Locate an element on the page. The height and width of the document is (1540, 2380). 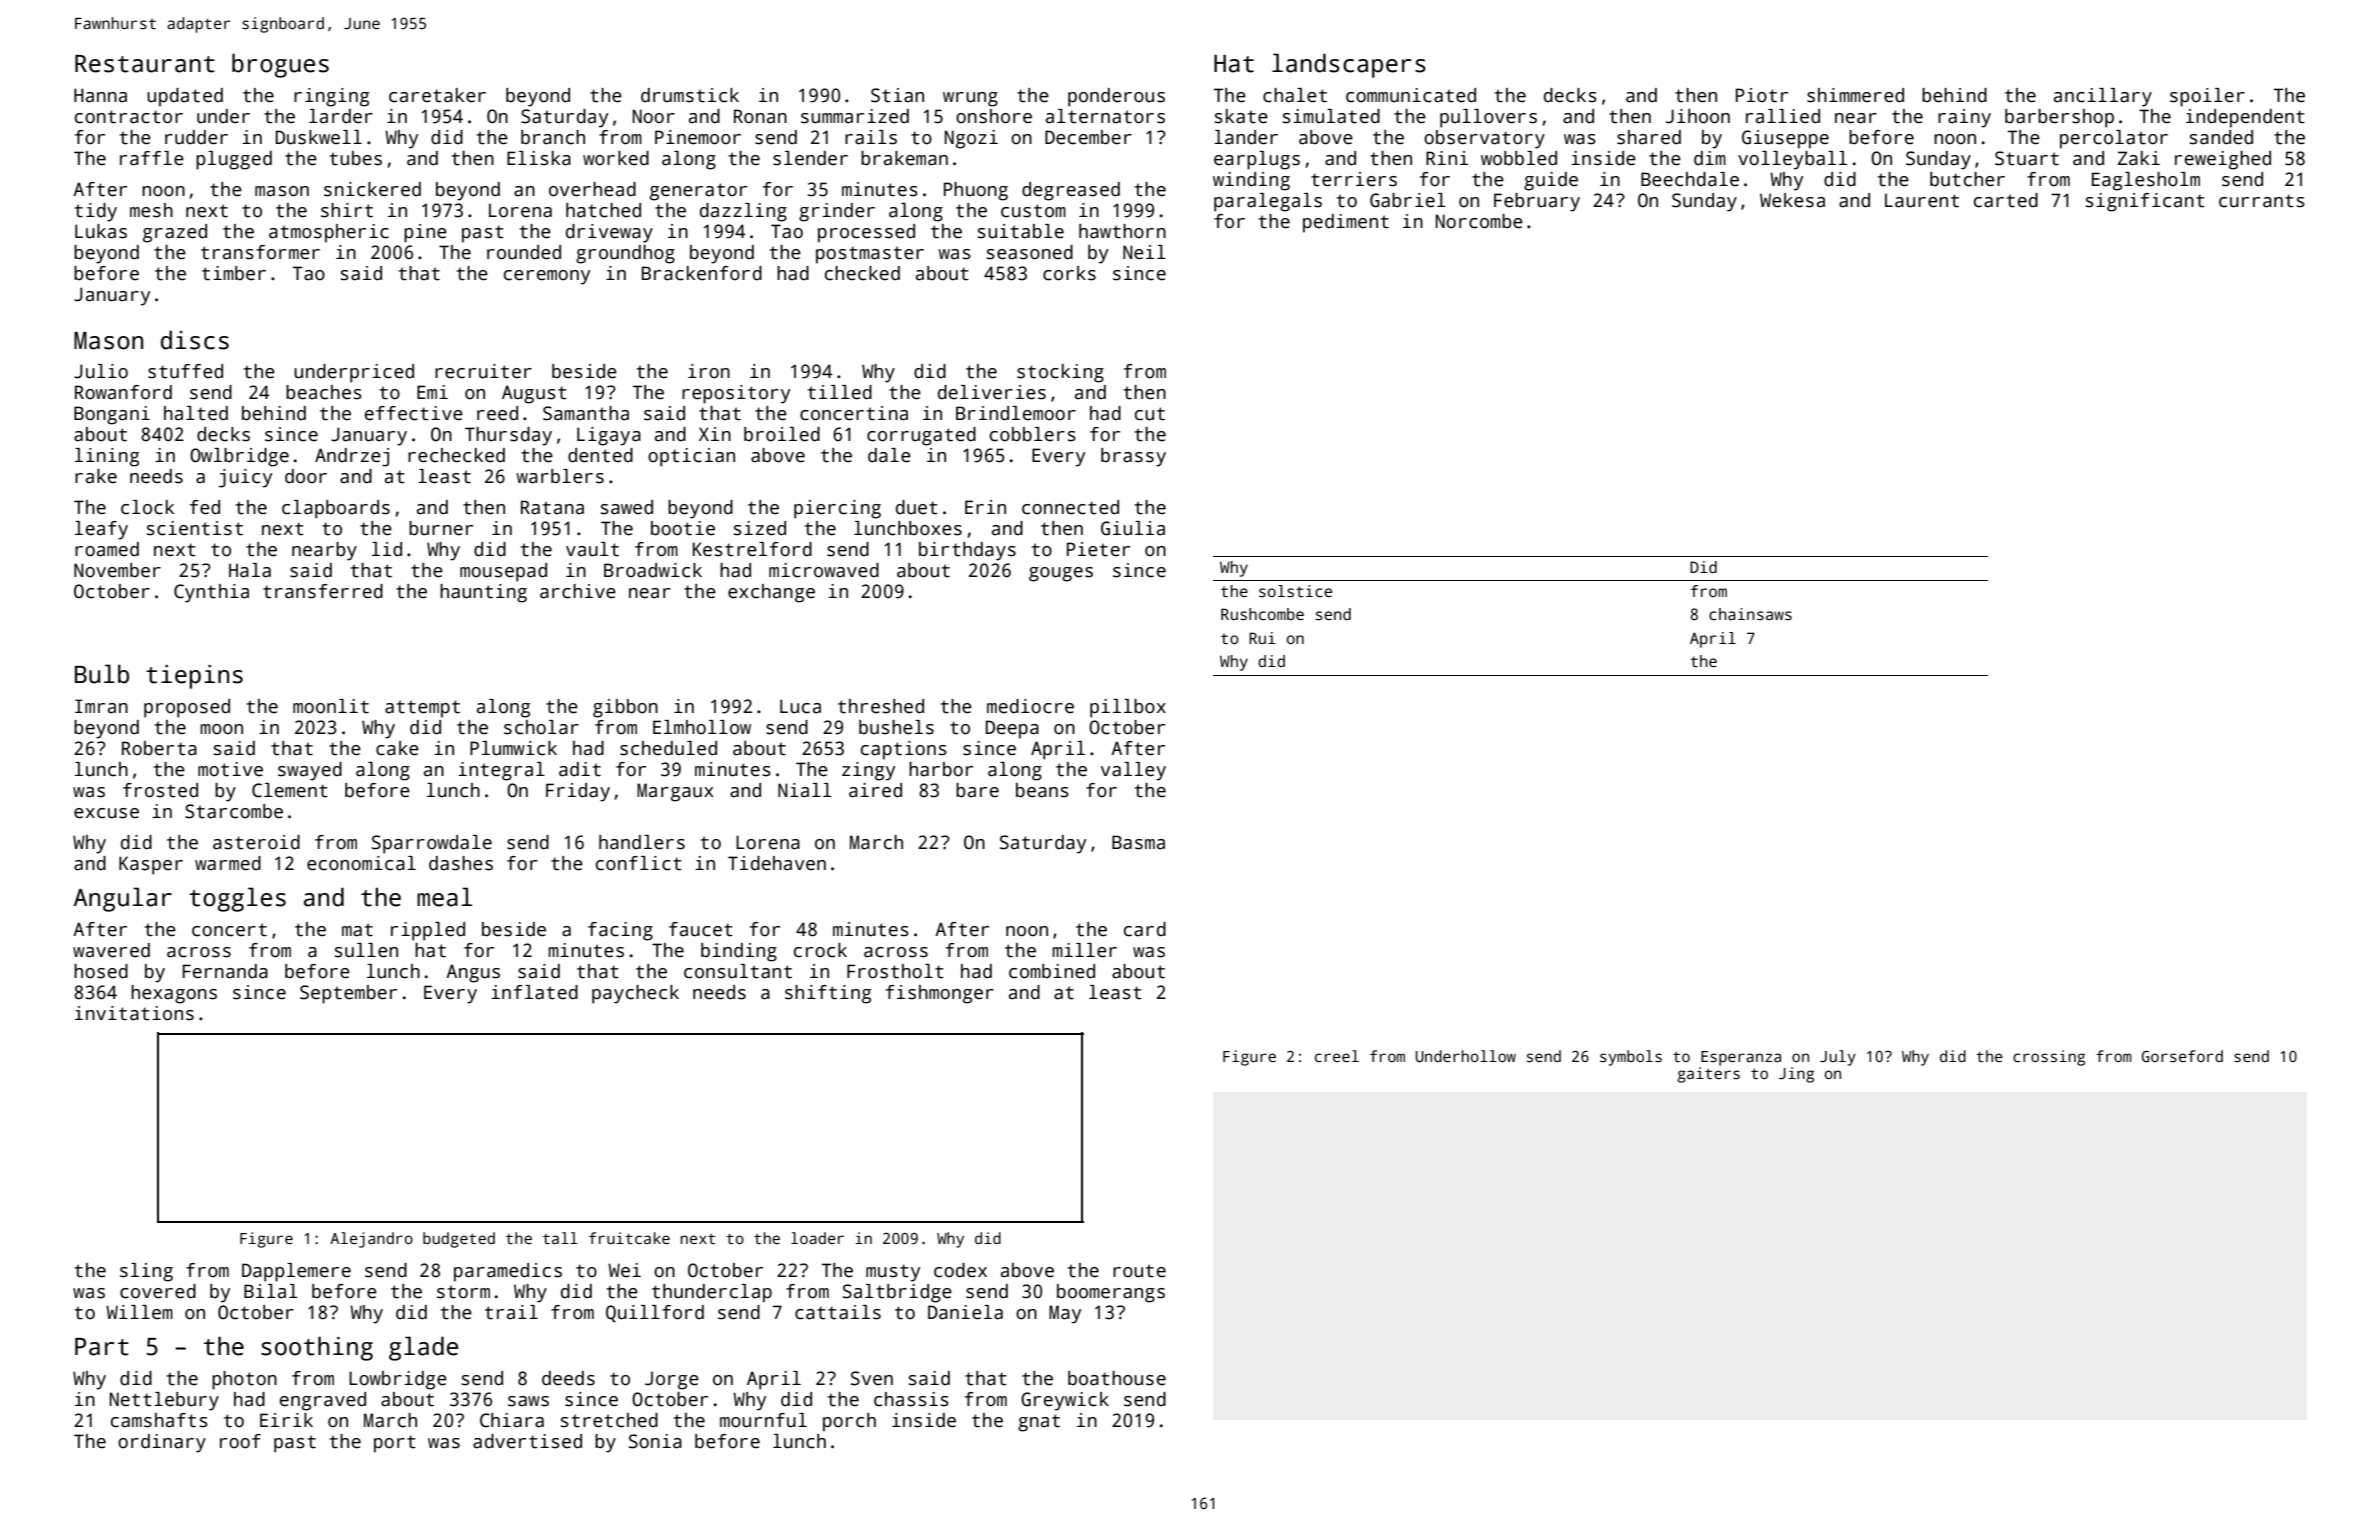
Norcombe is located at coordinates (1479, 221).
